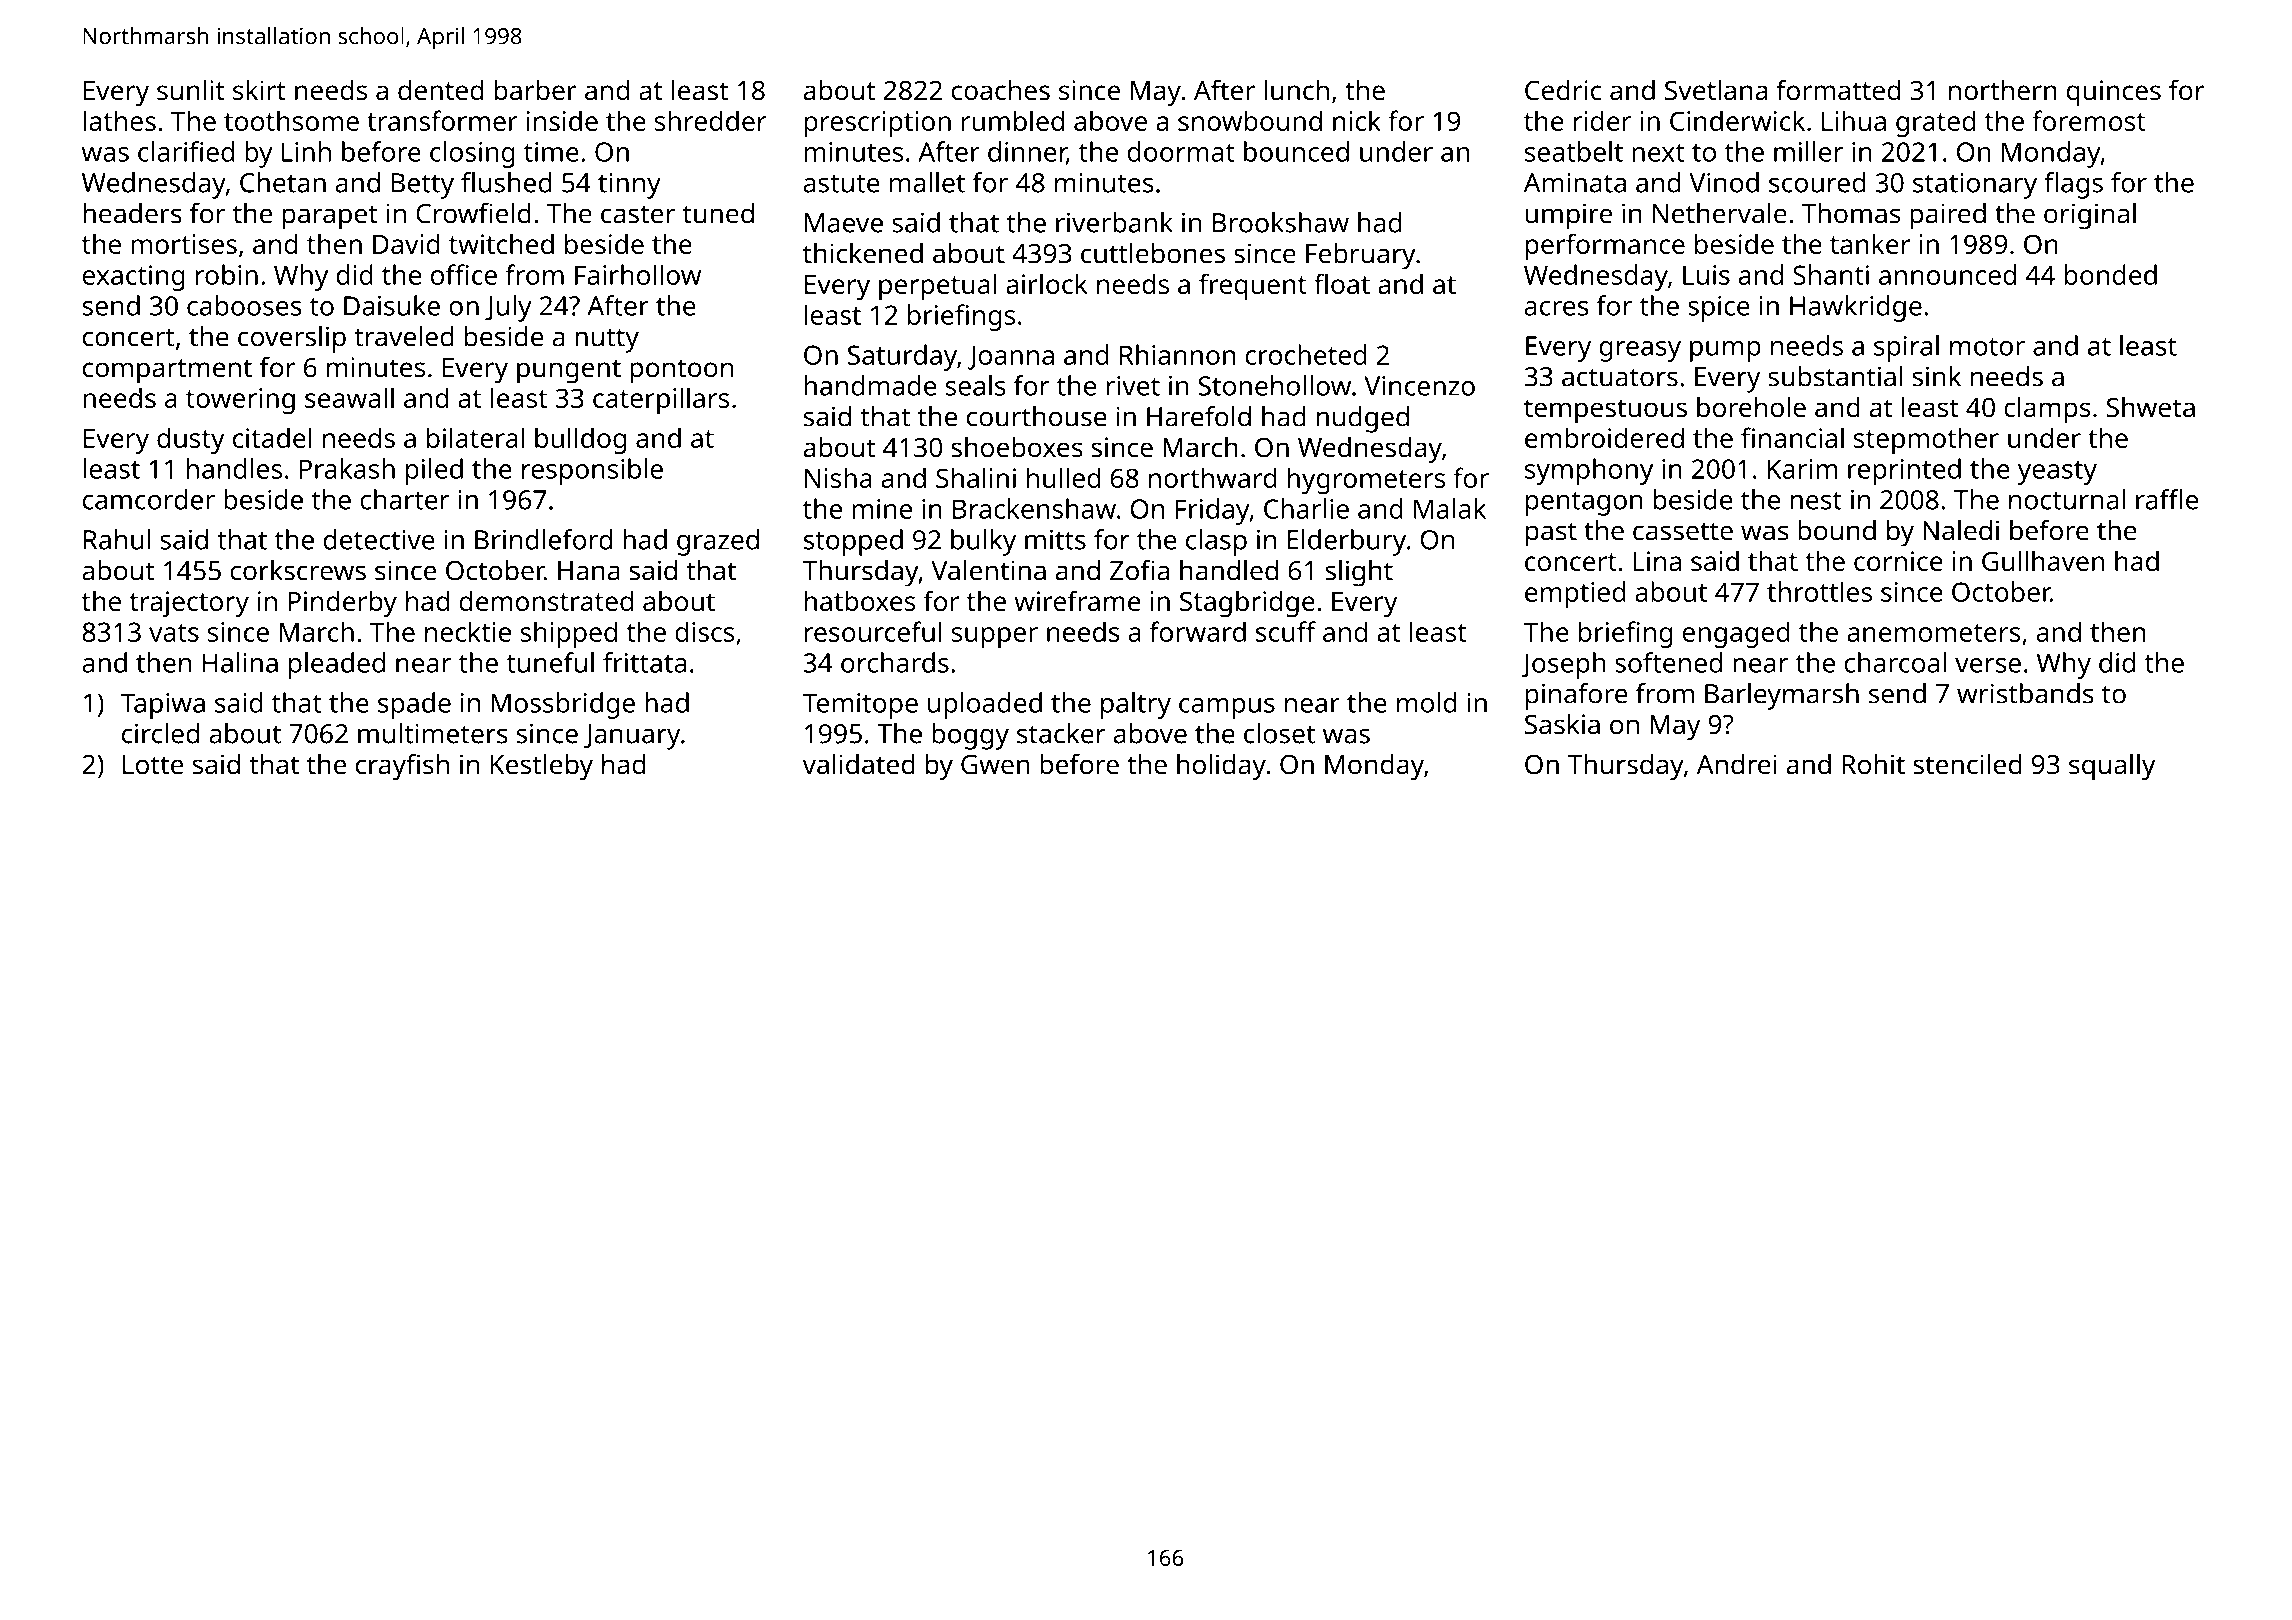  I want to click on Naledi, so click(1961, 530).
